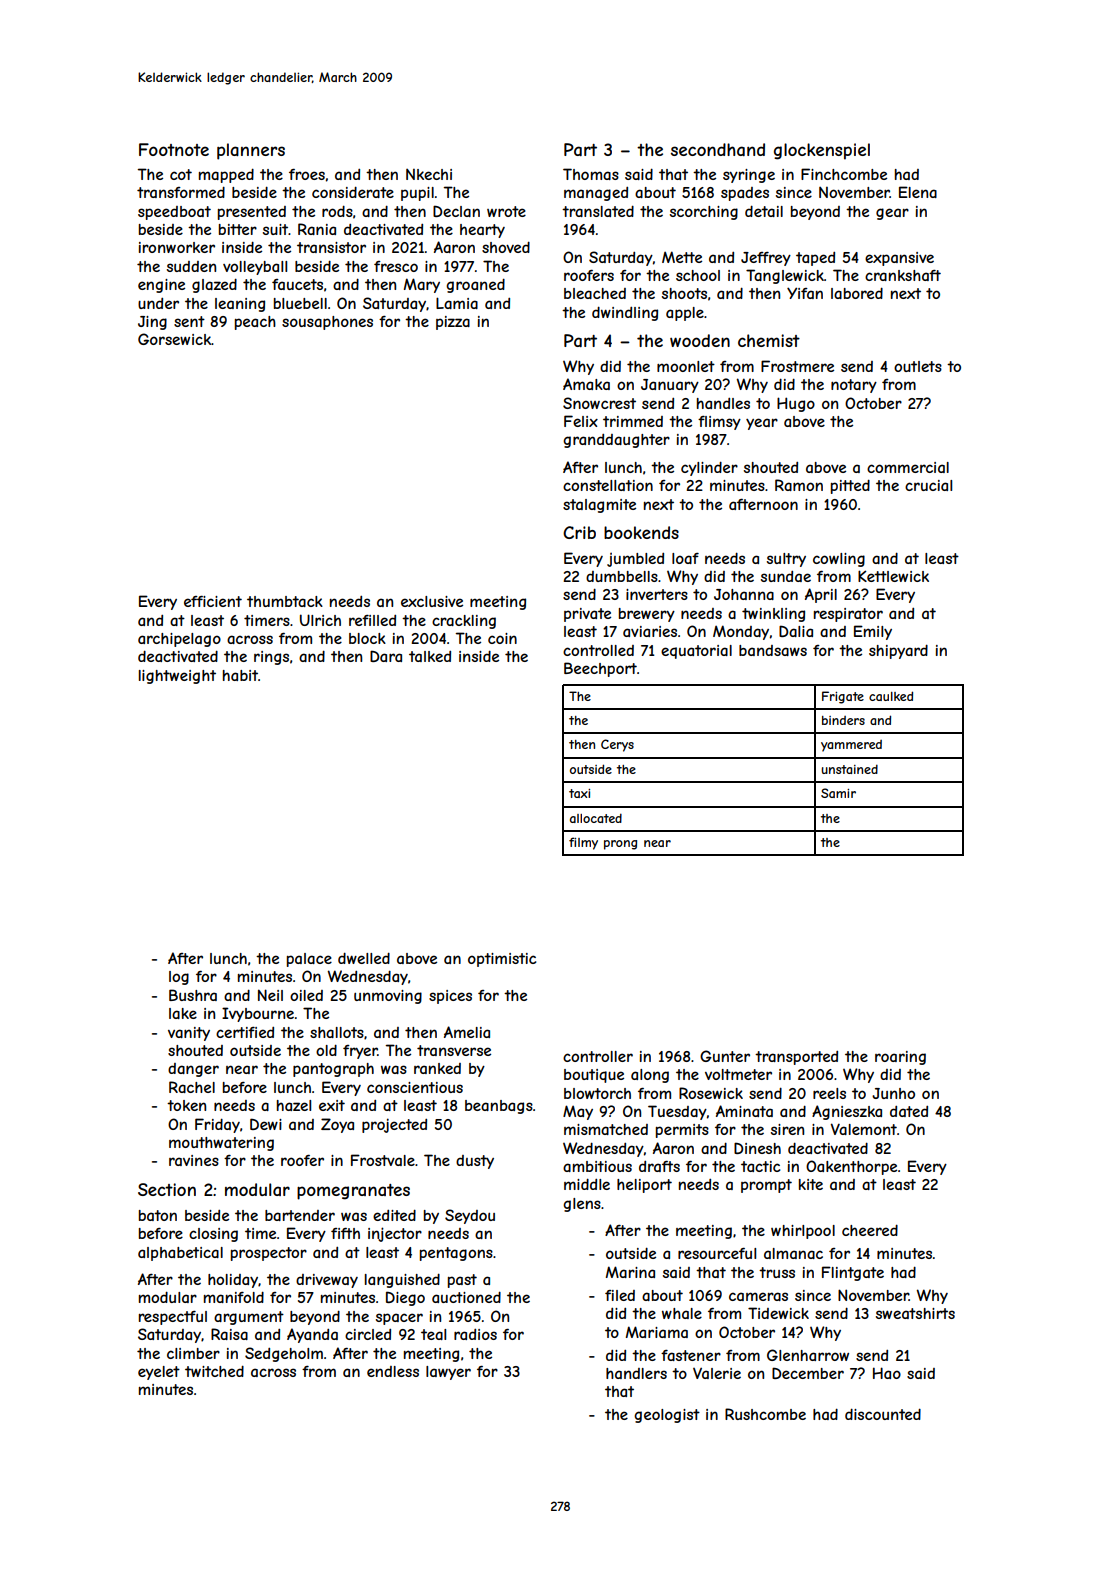 This image has height=1594, width=1101. Describe the element at coordinates (255, 268) in the image. I see `volleyball` at that location.
